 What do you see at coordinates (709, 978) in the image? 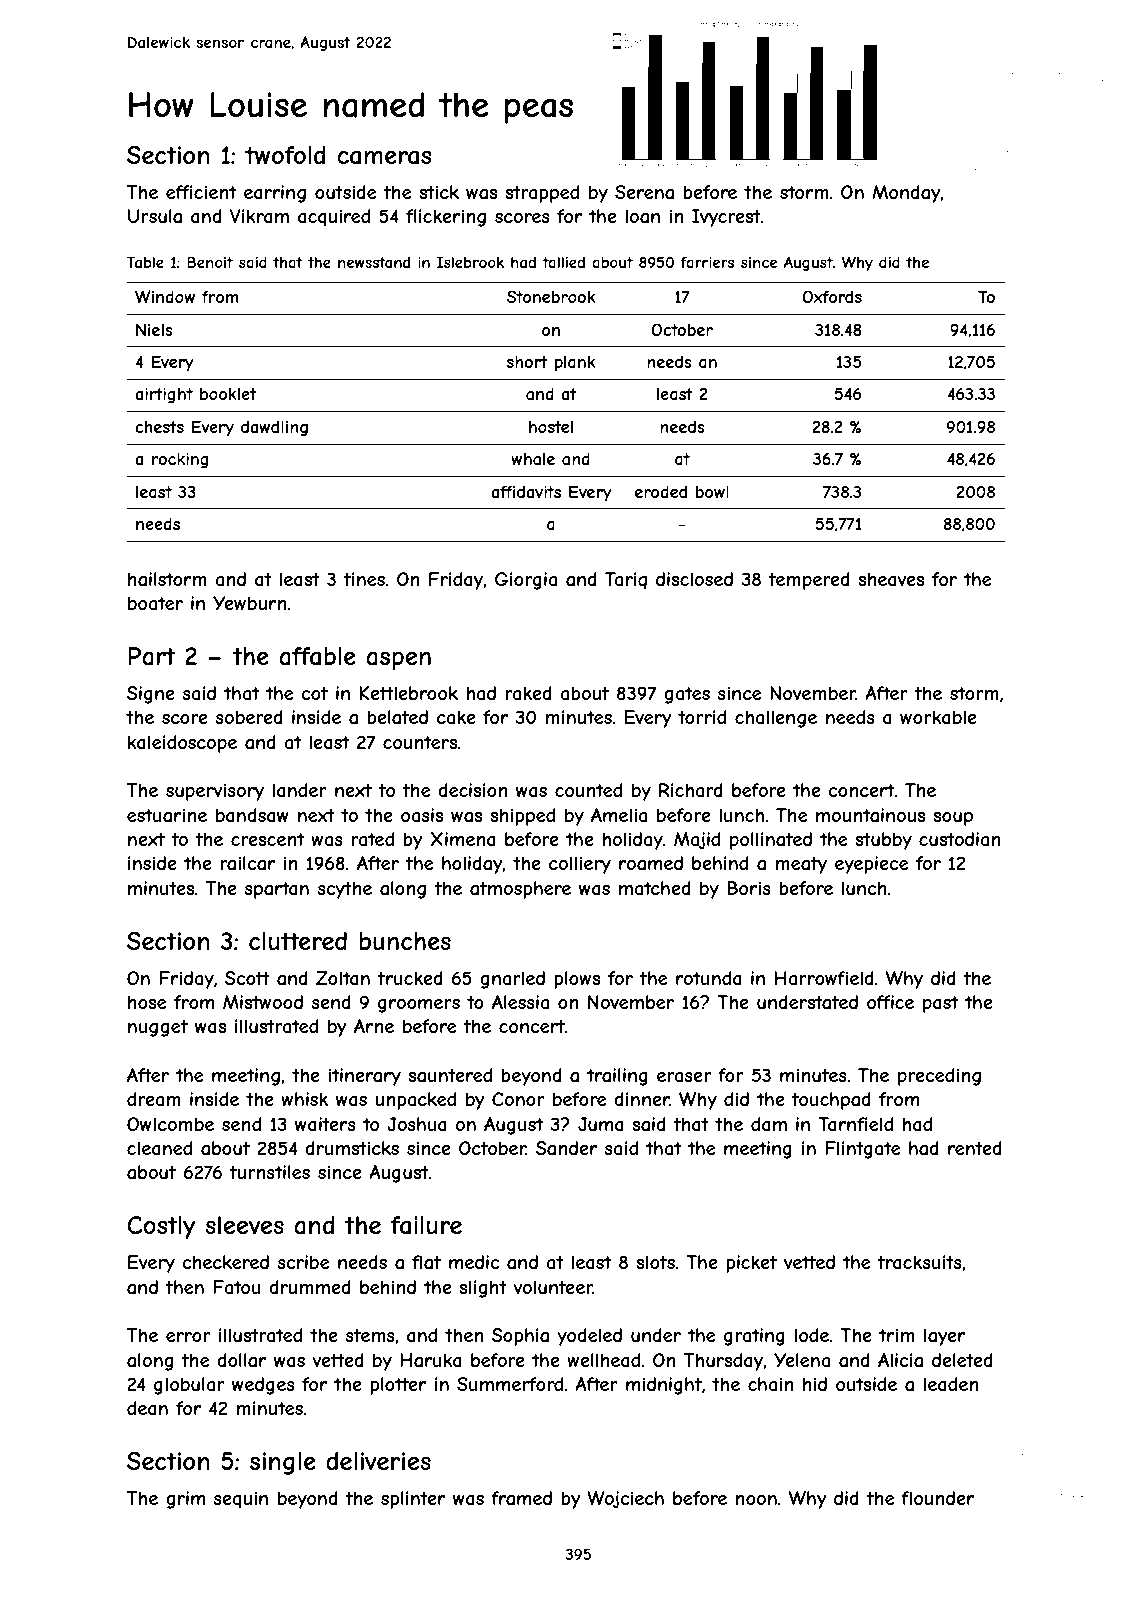
I see `rotunda` at bounding box center [709, 978].
